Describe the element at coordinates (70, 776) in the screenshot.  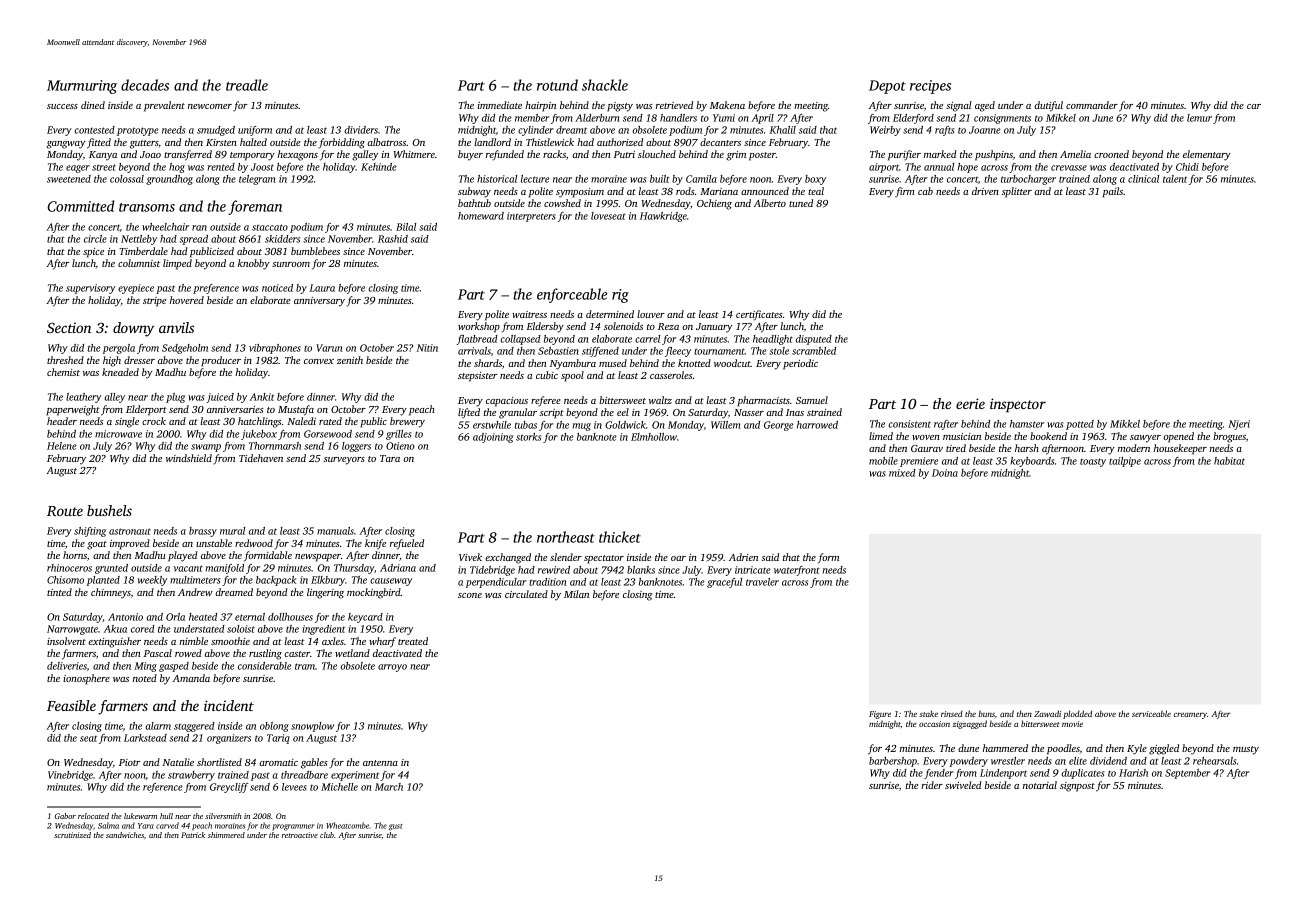
I see `Vinebridge` at that location.
